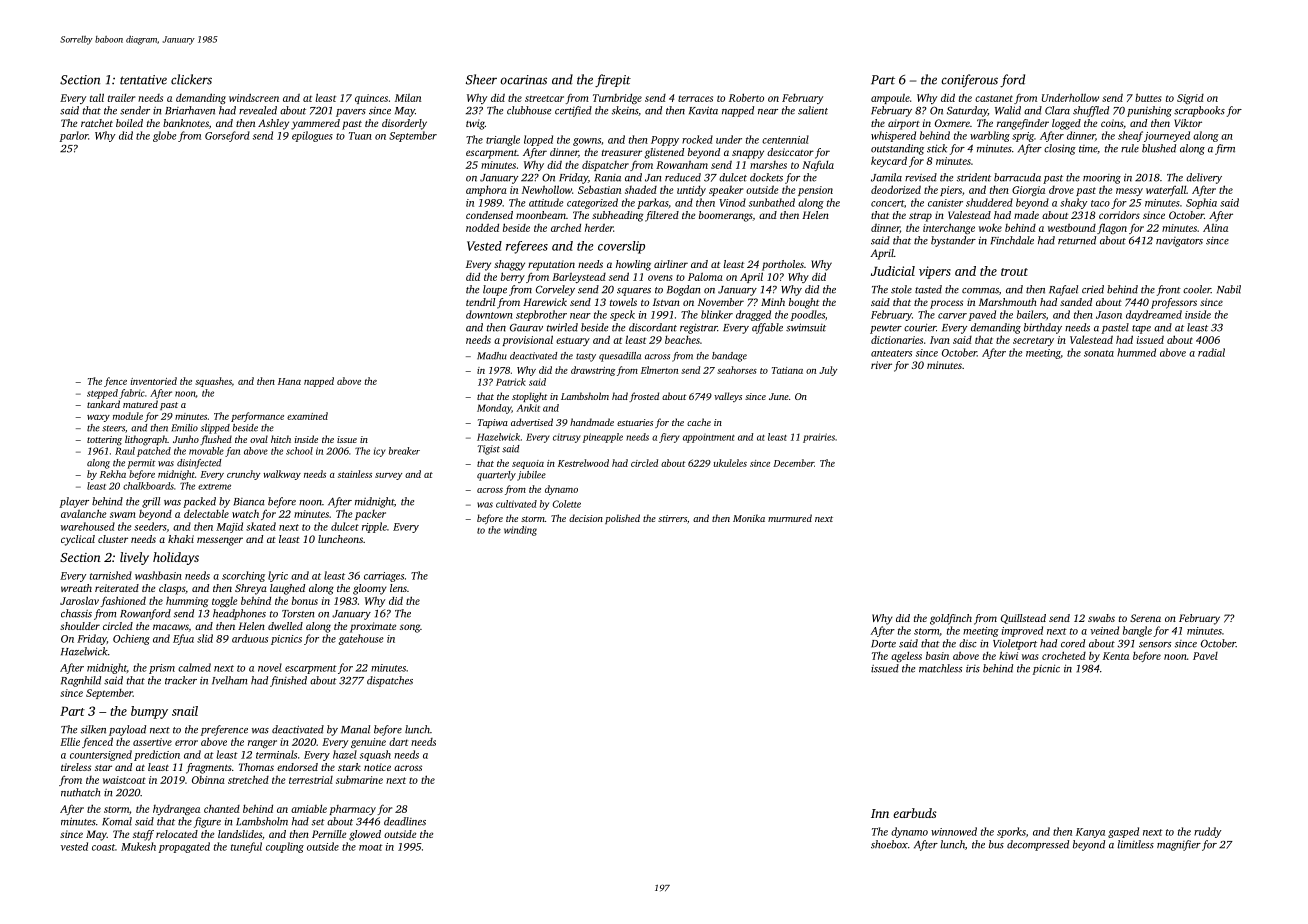 This screenshot has height=924, width=1308. Describe the element at coordinates (1011, 832) in the screenshot. I see `sporks` at that location.
